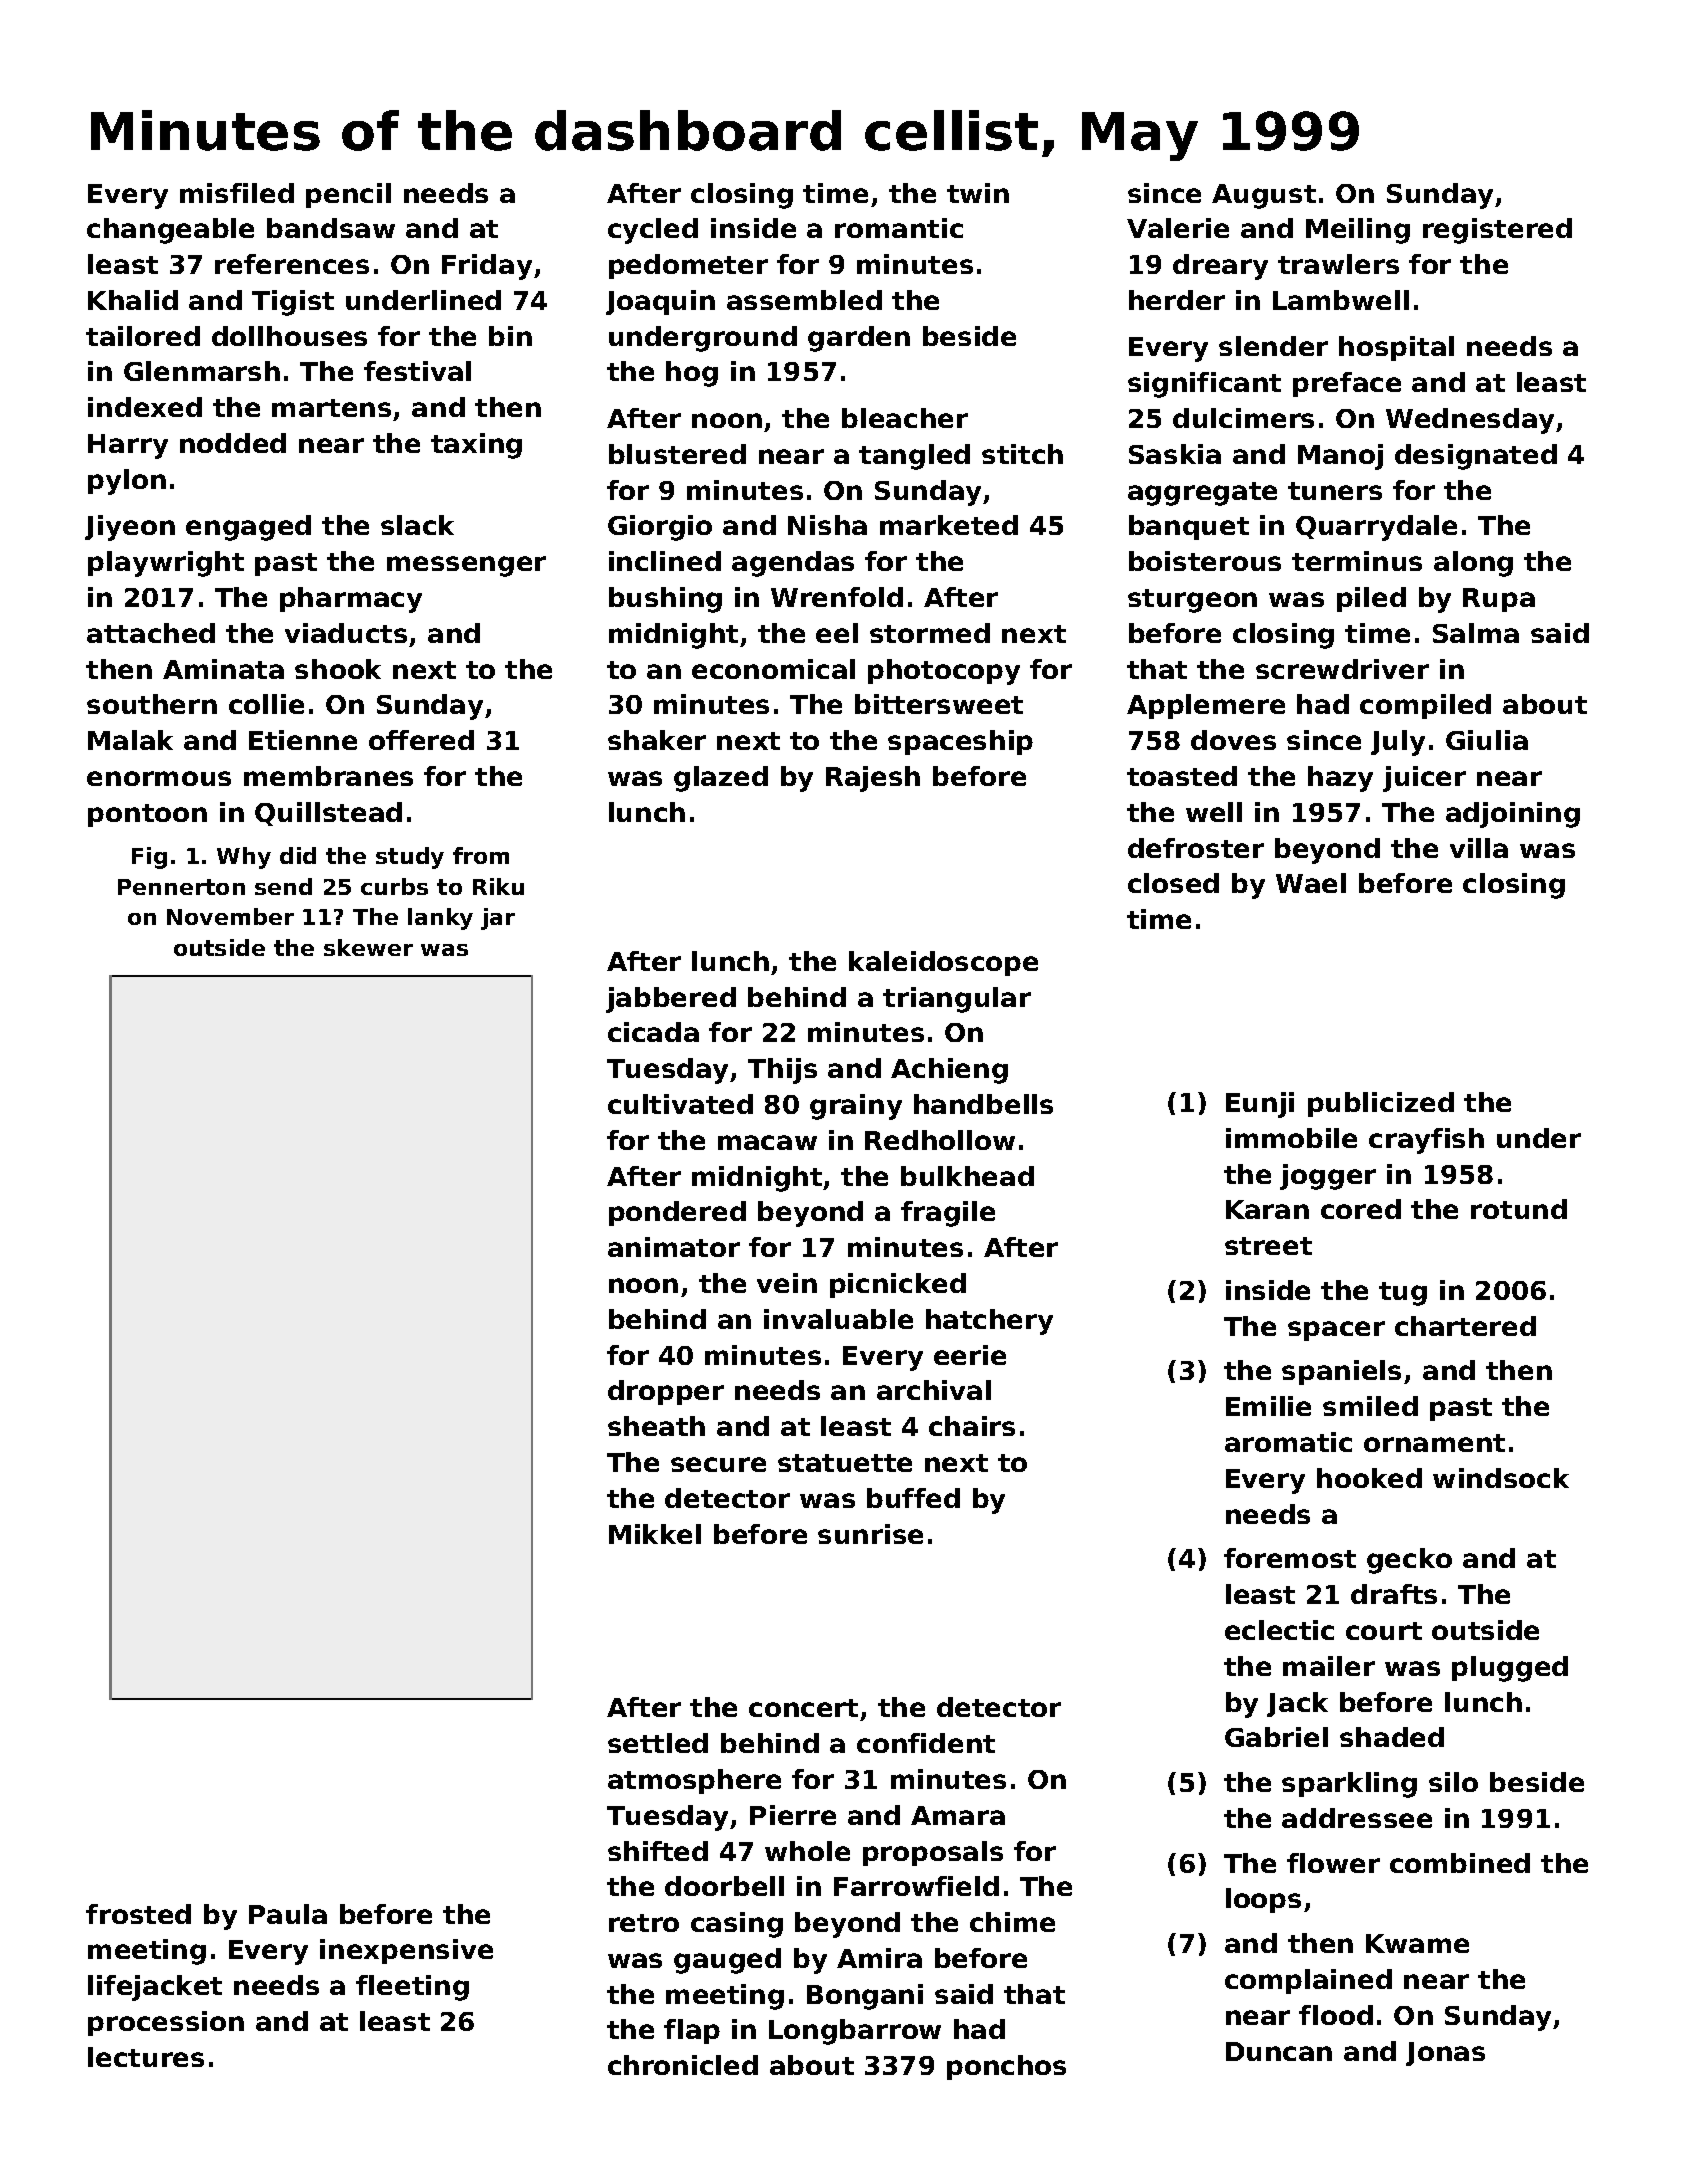 This screenshot has height=2178, width=1683. Describe the element at coordinates (1006, 2067) in the screenshot. I see `ponchos` at that location.
